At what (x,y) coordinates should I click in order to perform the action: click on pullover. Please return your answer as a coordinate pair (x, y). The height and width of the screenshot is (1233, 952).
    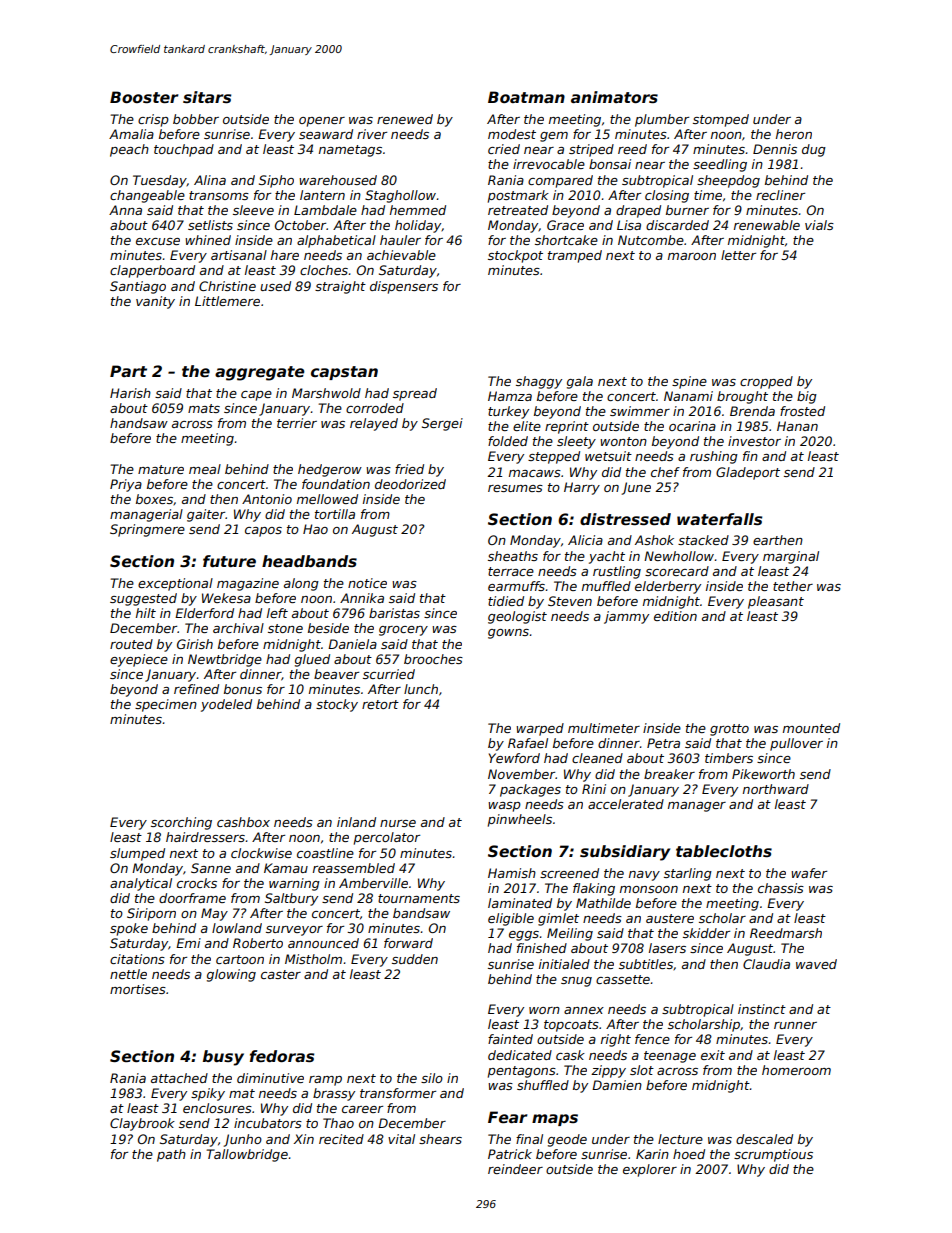
    Looking at the image, I should click on (796, 744).
